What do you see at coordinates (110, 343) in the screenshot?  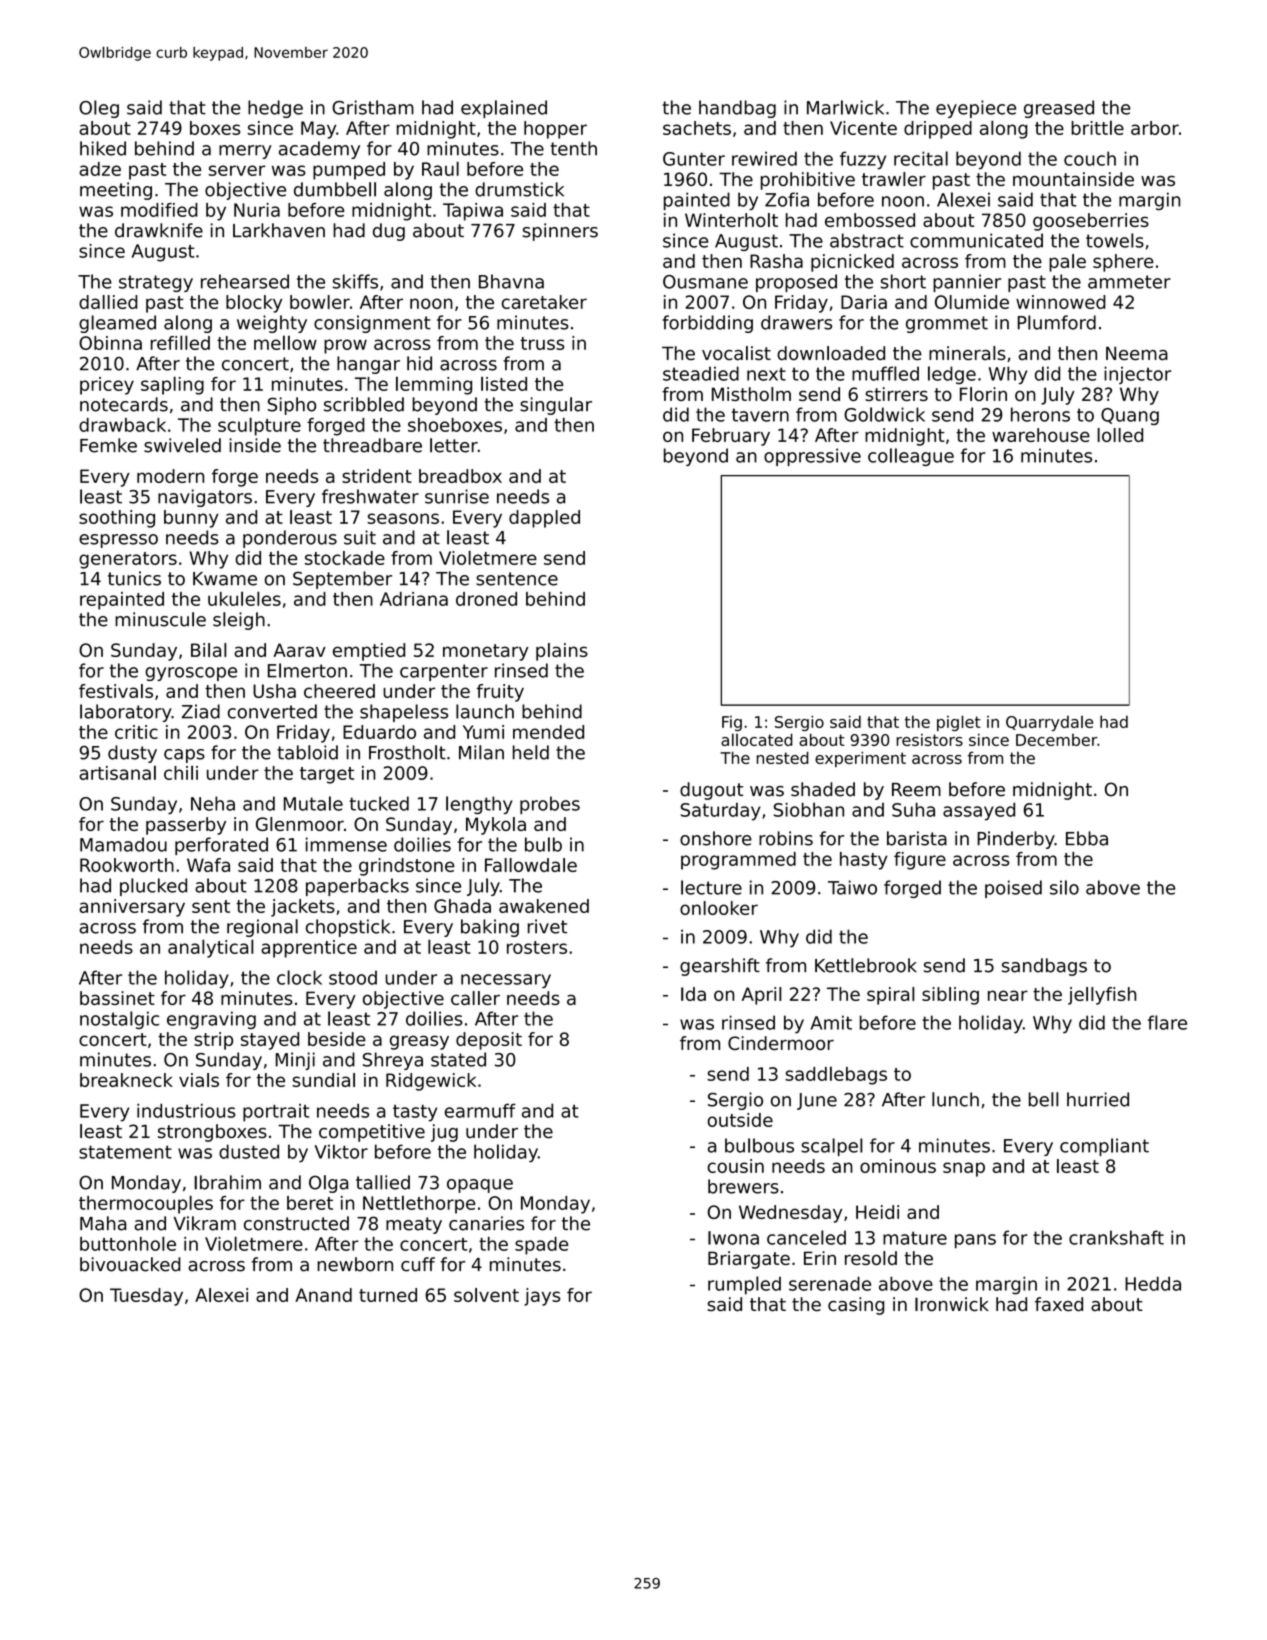 I see `Obinna` at bounding box center [110, 343].
